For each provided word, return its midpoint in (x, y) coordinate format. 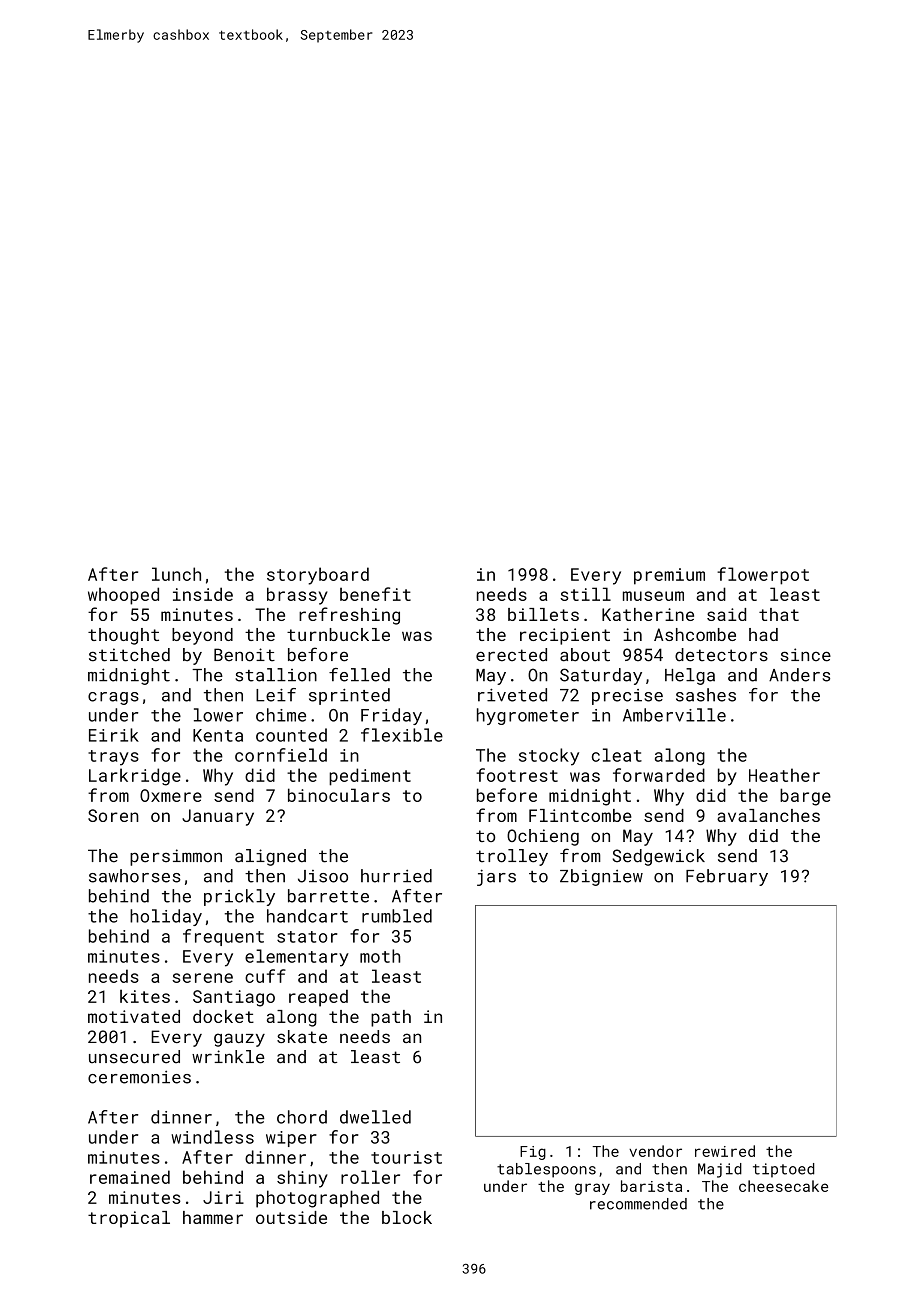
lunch (176, 574)
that (779, 614)
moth (380, 956)
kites (145, 996)
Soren (113, 815)
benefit (375, 594)
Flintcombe (580, 815)
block (407, 1217)
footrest (517, 775)
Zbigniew (601, 877)
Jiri (223, 1197)
